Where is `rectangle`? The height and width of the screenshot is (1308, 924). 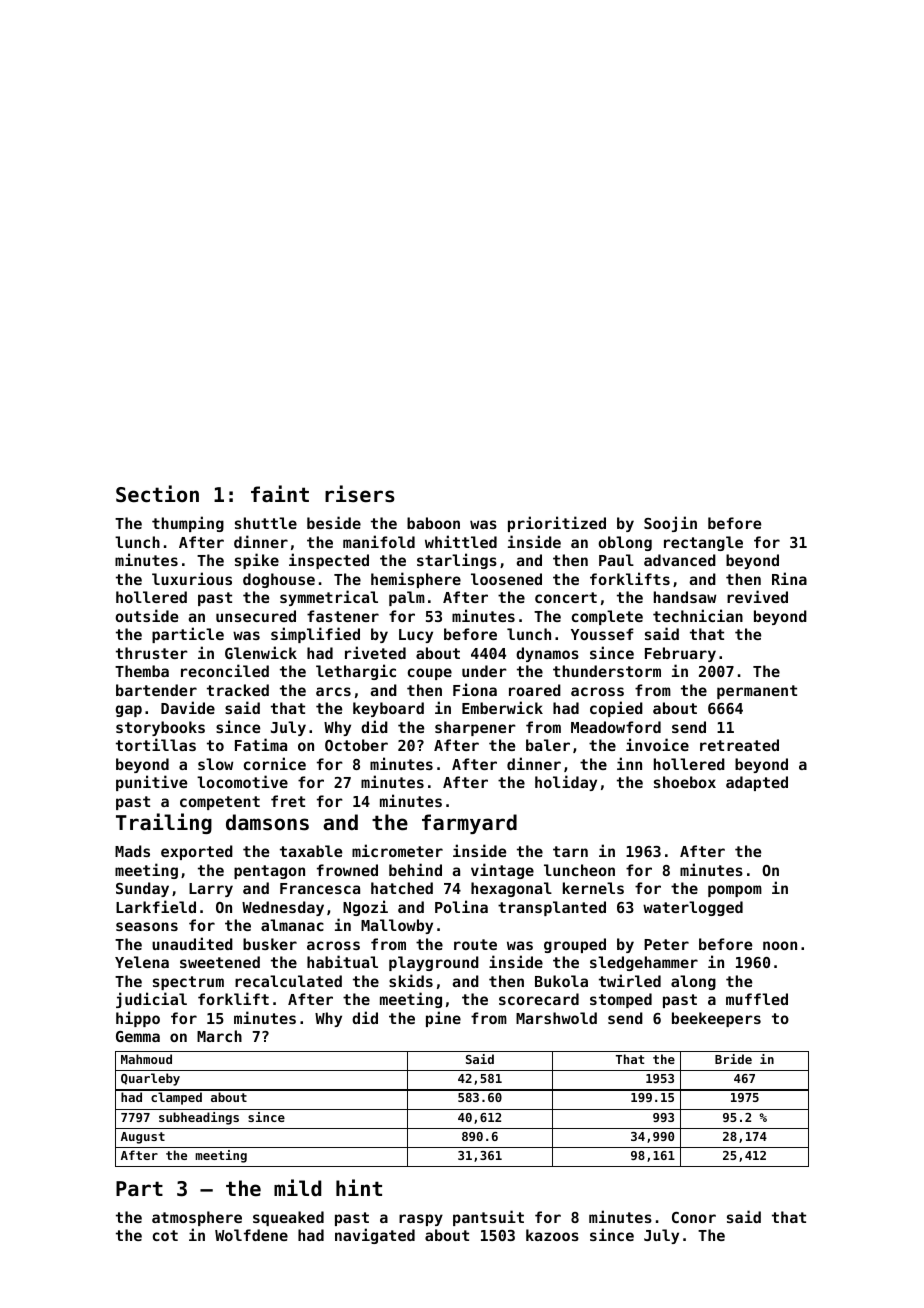 rectangle is located at coordinates (703, 543).
